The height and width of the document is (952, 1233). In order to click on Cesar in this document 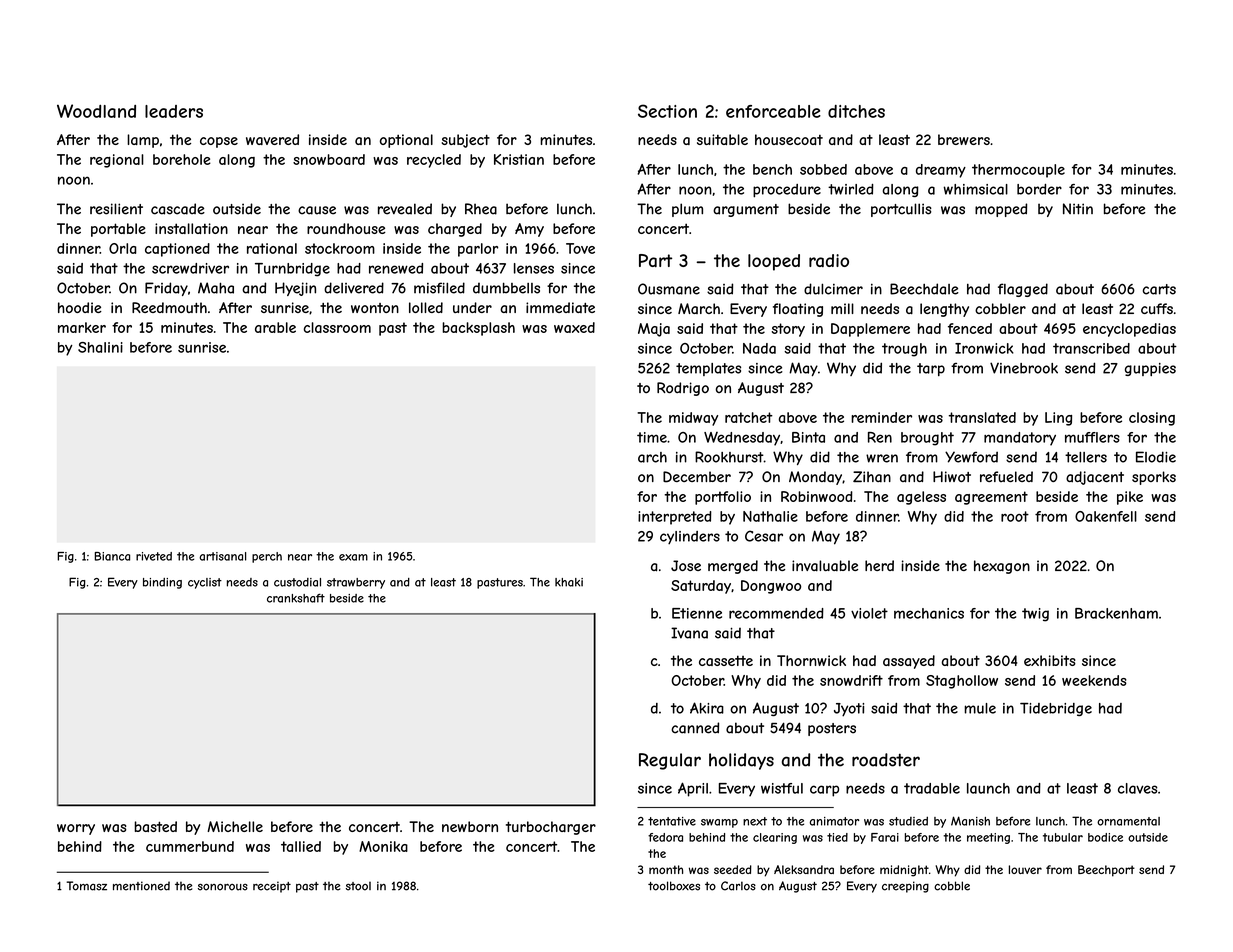, I will do `click(764, 536)`.
